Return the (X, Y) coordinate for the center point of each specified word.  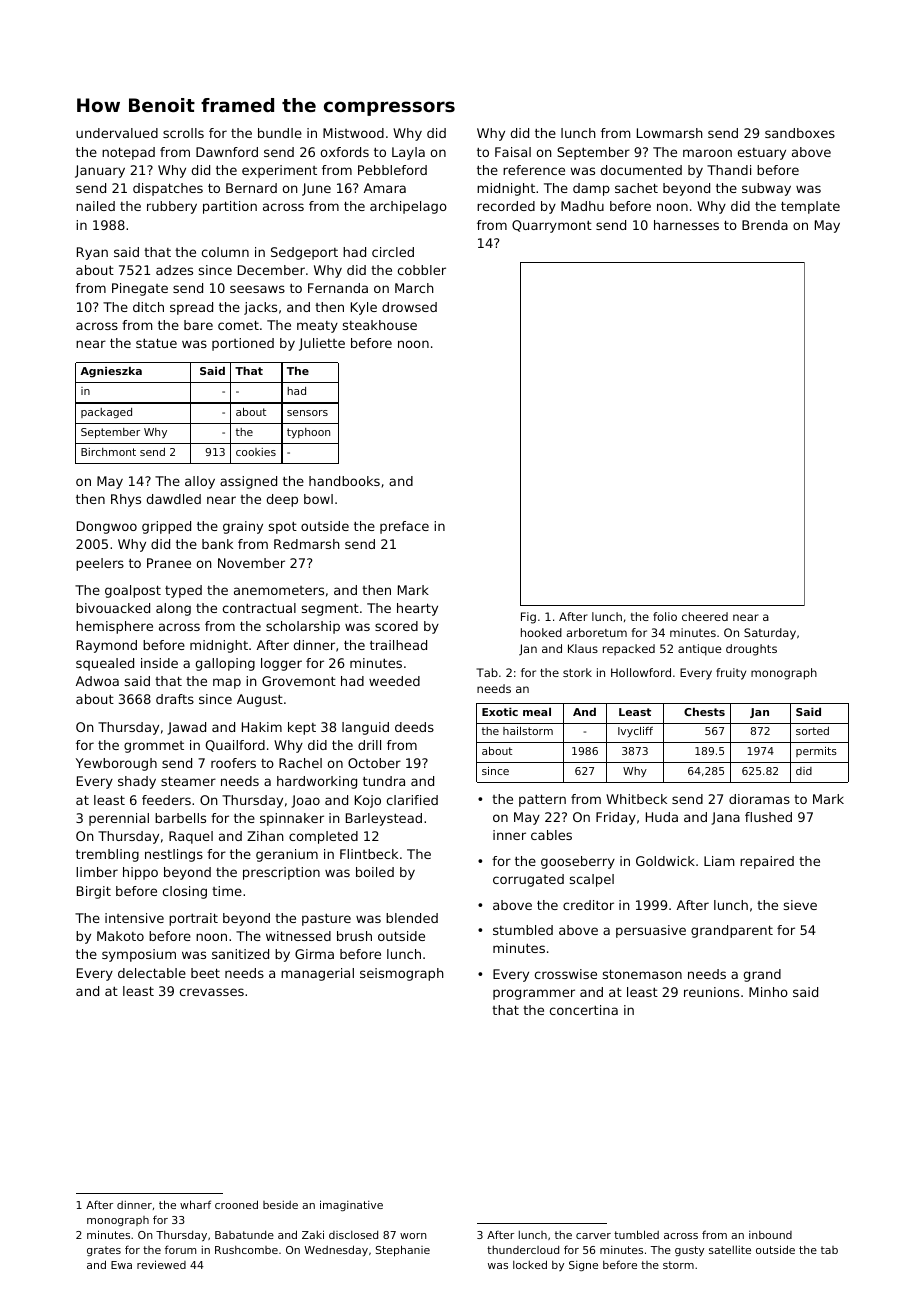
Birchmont (108, 452)
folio (665, 616)
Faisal (513, 152)
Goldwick (665, 861)
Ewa (121, 1265)
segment (330, 610)
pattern (542, 800)
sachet (636, 188)
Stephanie (403, 1251)
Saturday (770, 634)
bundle (280, 133)
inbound (770, 1235)
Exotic (500, 712)
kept (302, 728)
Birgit (94, 892)
